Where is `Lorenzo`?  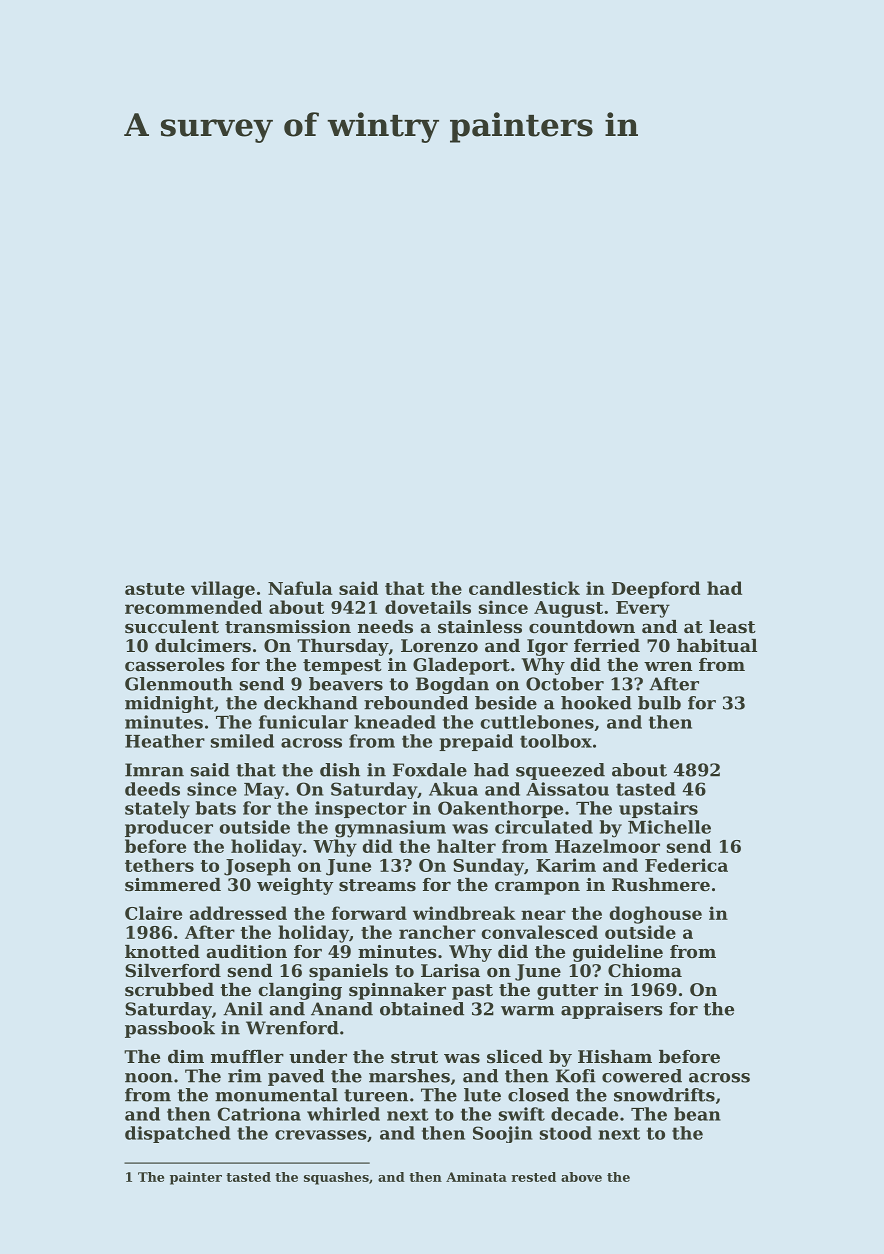
Lorenzo is located at coordinates (439, 645).
